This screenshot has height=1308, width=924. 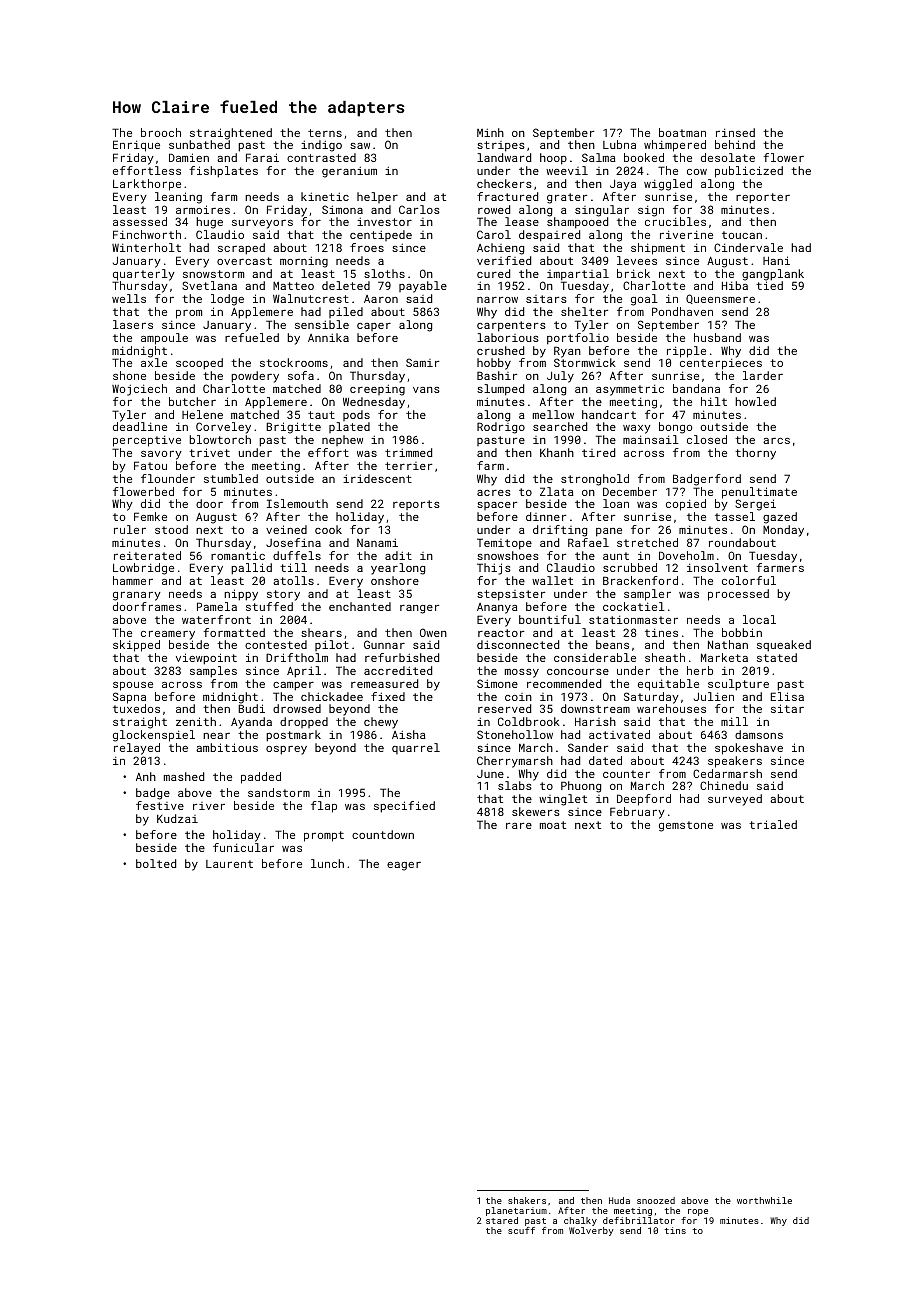 What do you see at coordinates (714, 401) in the screenshot?
I see `hilt` at bounding box center [714, 401].
